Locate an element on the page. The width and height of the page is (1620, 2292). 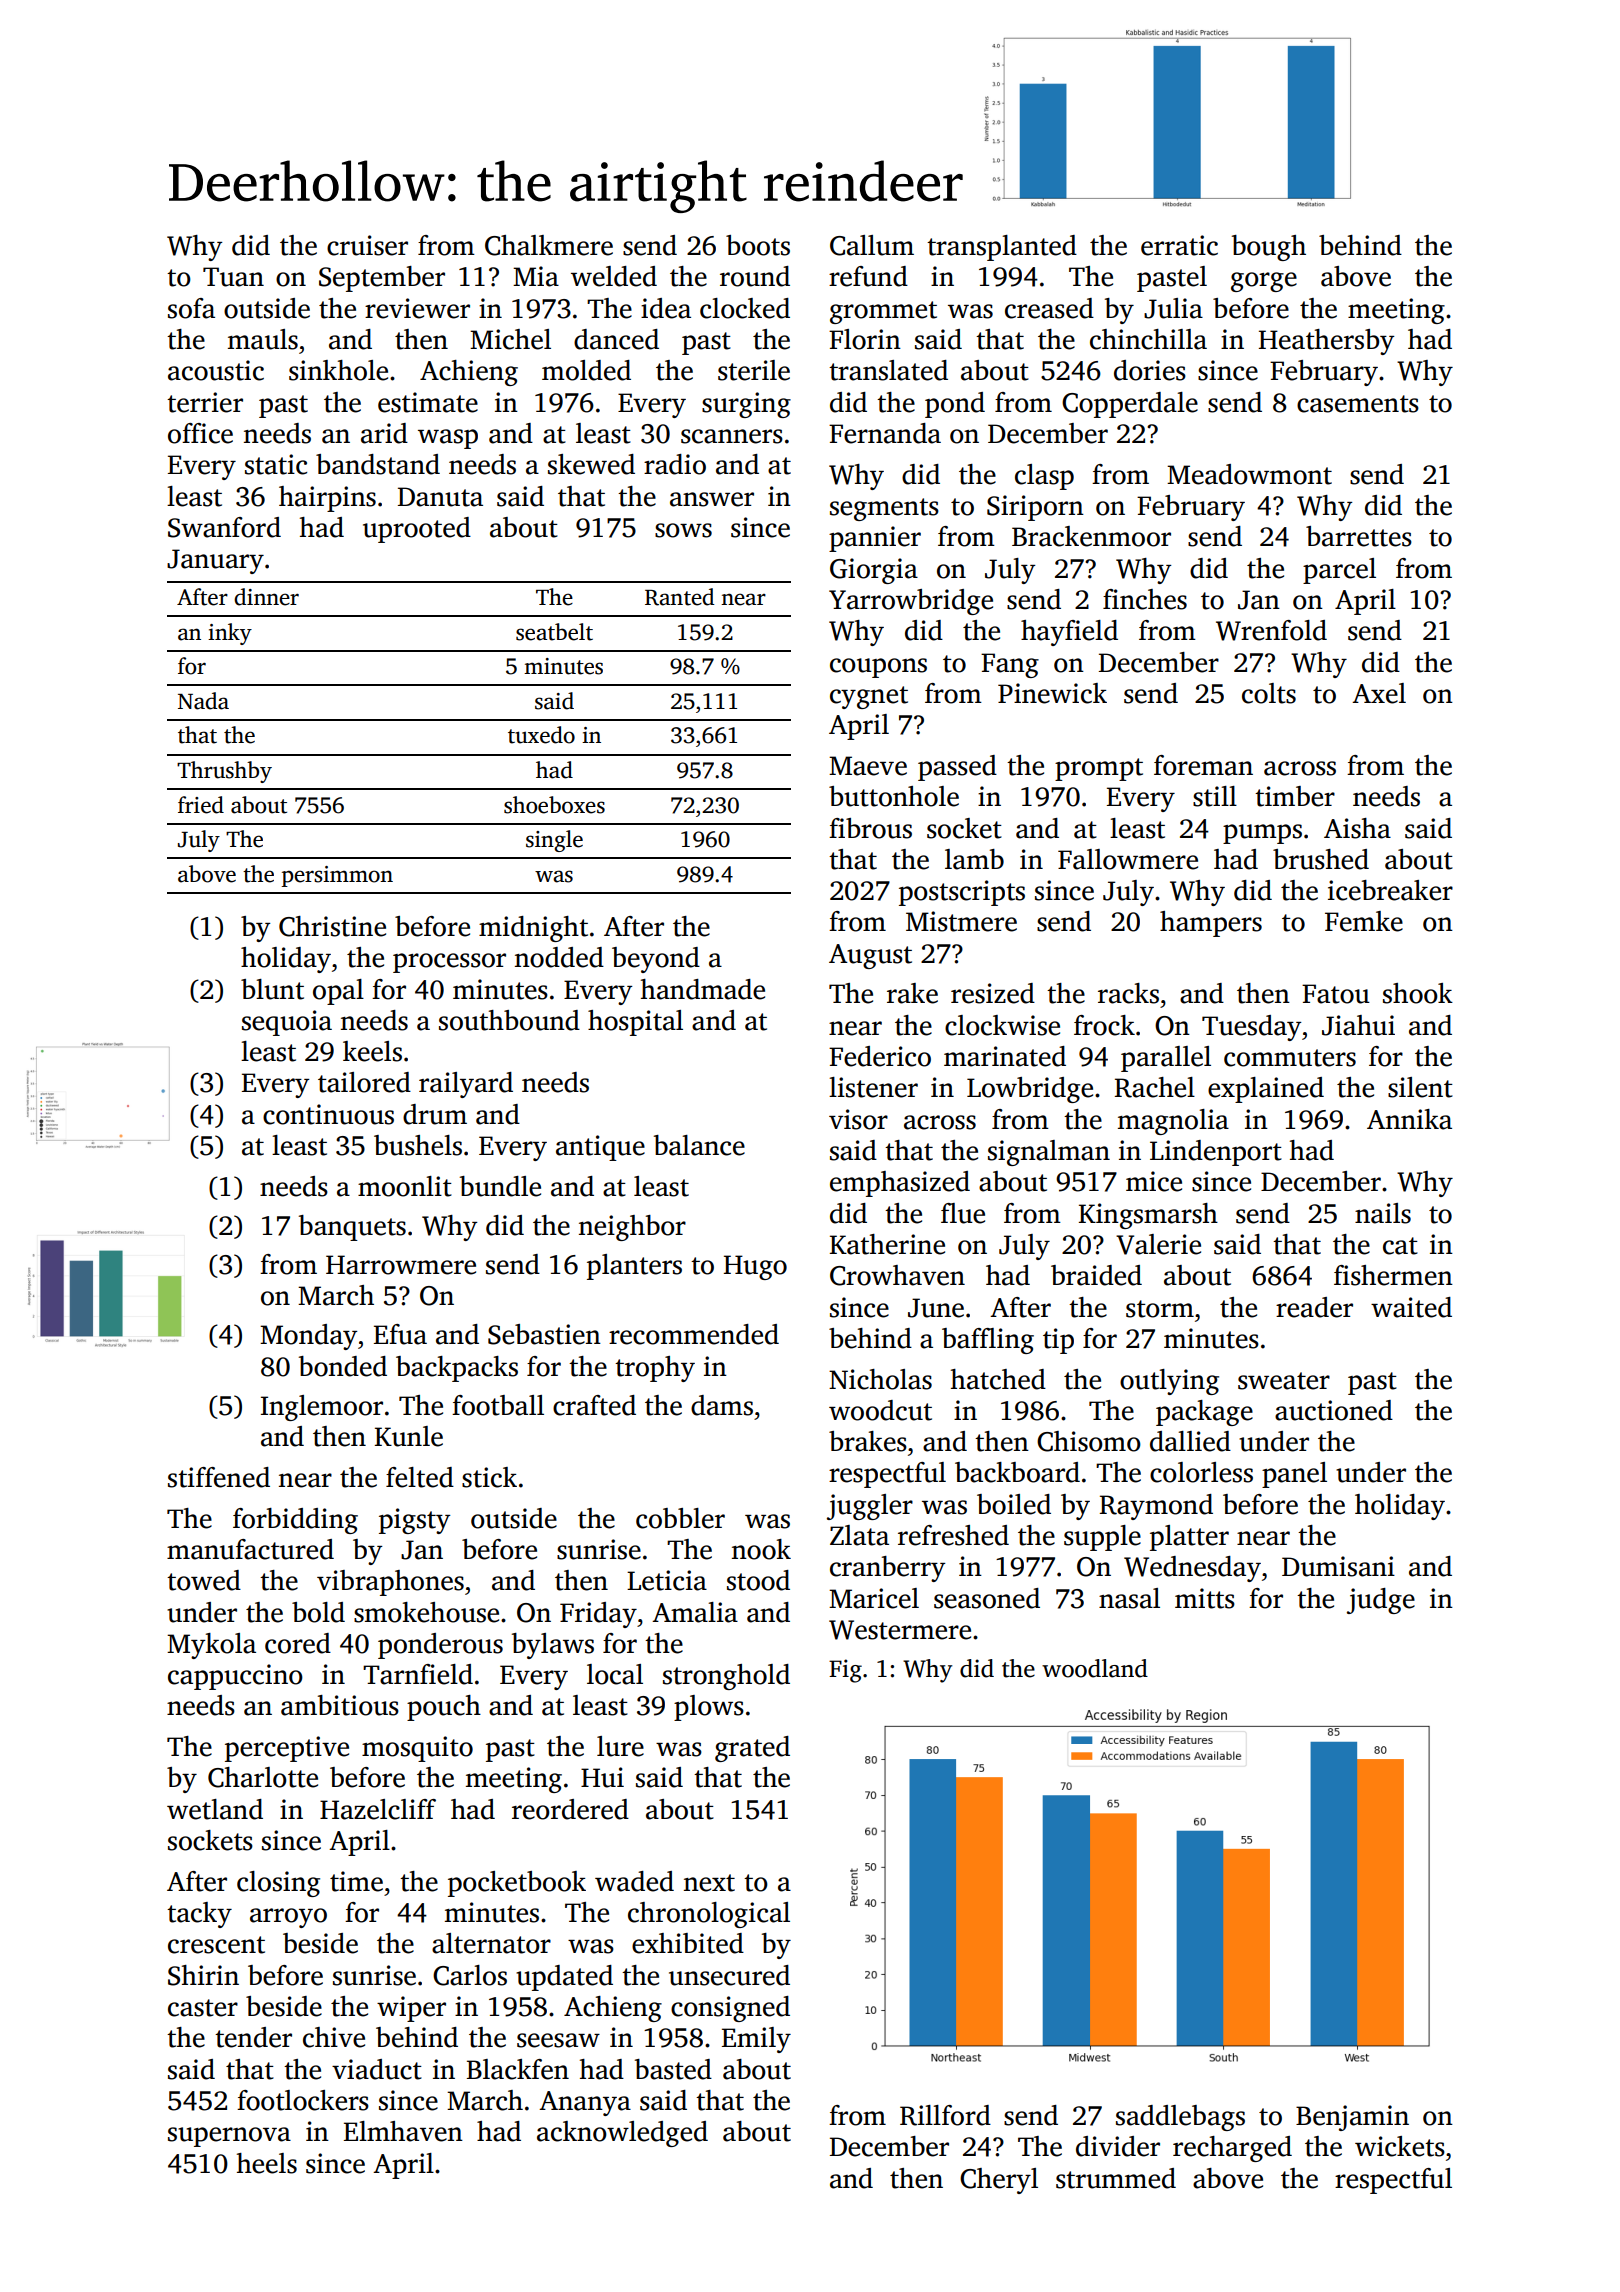
dinner is located at coordinates (266, 597).
